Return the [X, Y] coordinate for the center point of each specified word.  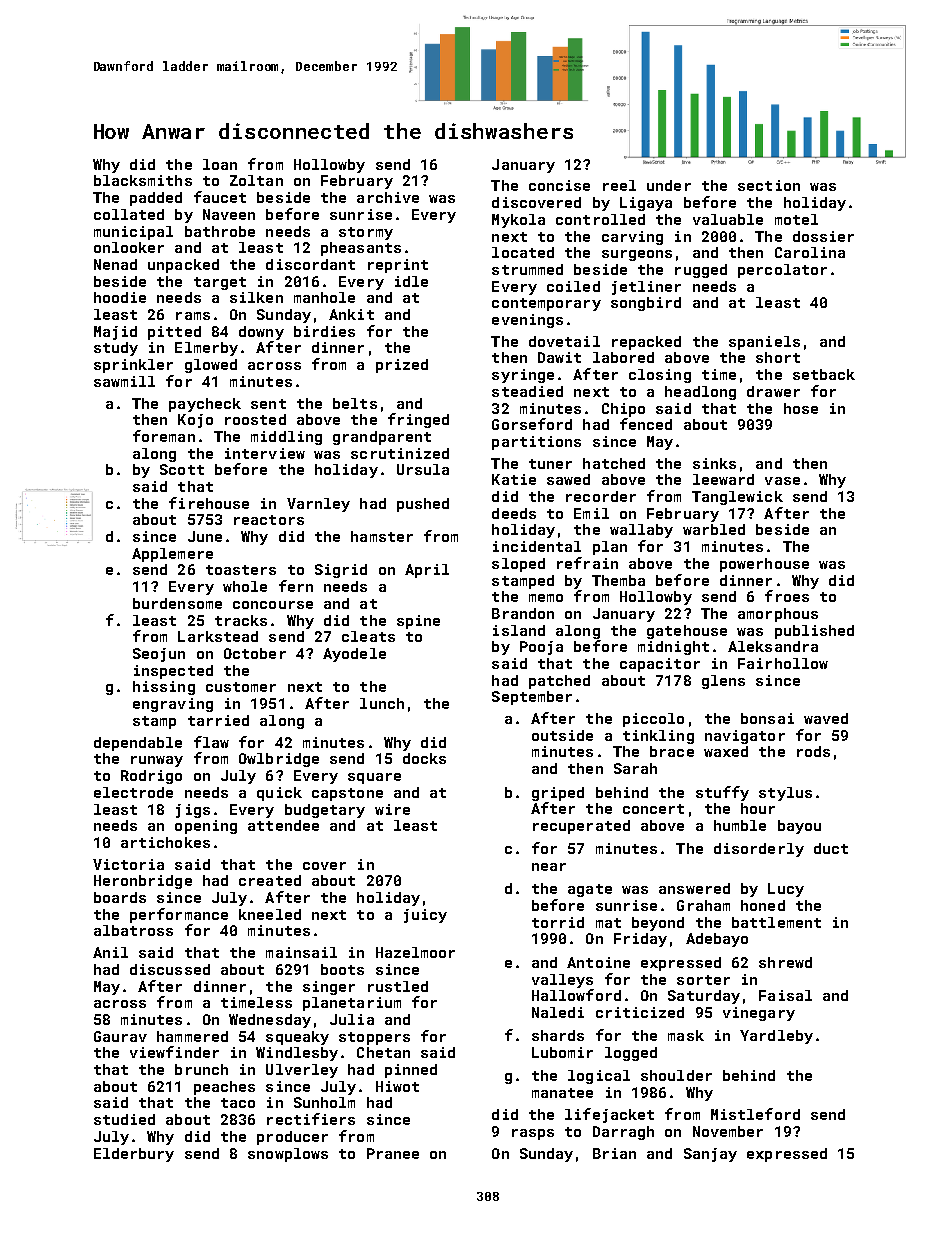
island [519, 630]
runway [157, 761]
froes [787, 596]
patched [559, 682]
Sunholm [324, 1102]
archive [388, 197]
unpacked [183, 266]
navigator [745, 737]
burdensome [177, 603]
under [669, 185]
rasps [533, 1134]
